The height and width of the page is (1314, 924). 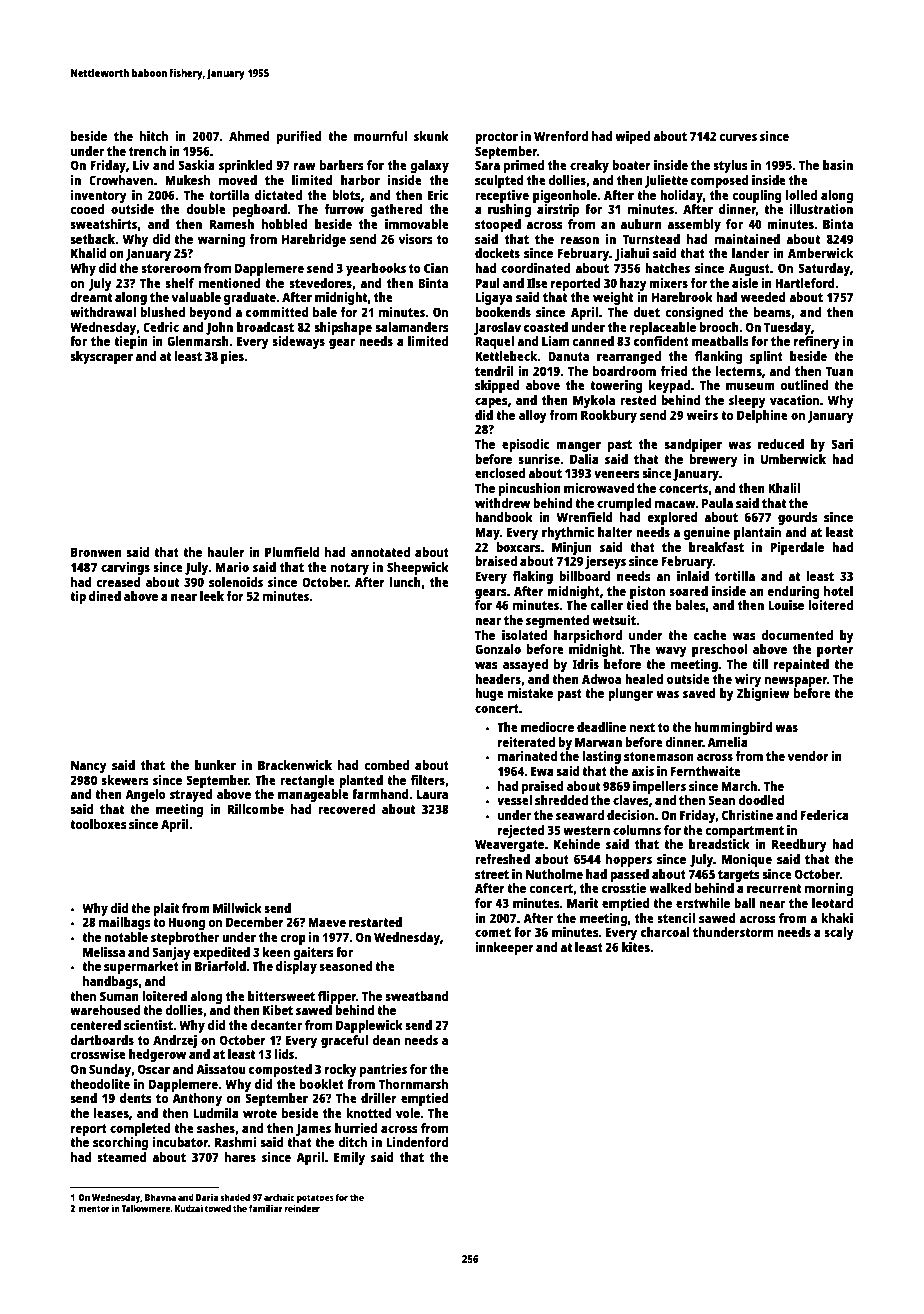 I want to click on enclosed, so click(x=500, y=473).
